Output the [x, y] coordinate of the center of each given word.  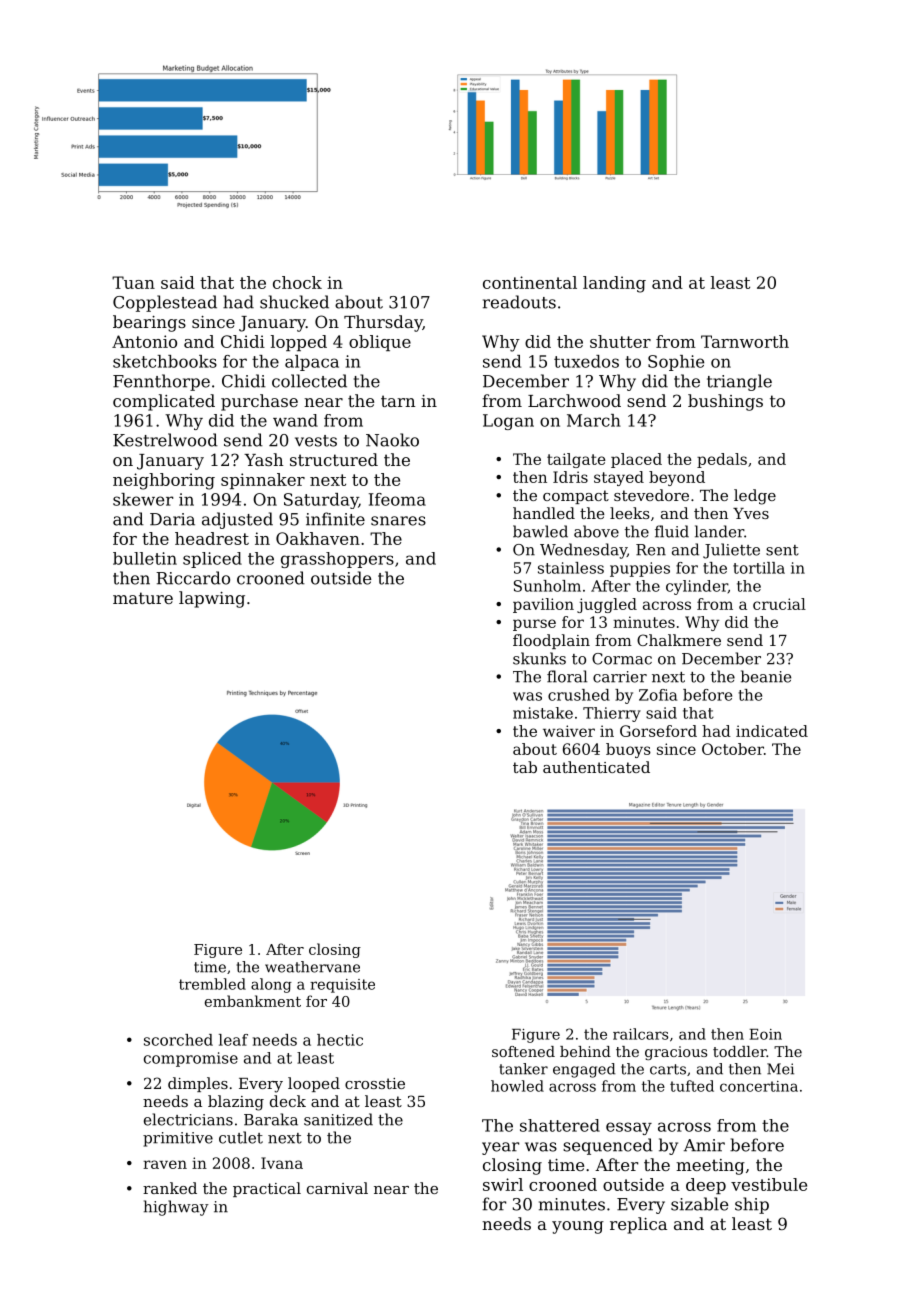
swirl [503, 1184]
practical [267, 1189]
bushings [725, 402]
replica [638, 1225]
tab [525, 767]
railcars [640, 1034]
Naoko [392, 440]
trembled [212, 984]
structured [334, 459]
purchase [259, 402]
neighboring [164, 481]
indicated [772, 731]
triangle [739, 382]
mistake [543, 713]
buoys [628, 750]
